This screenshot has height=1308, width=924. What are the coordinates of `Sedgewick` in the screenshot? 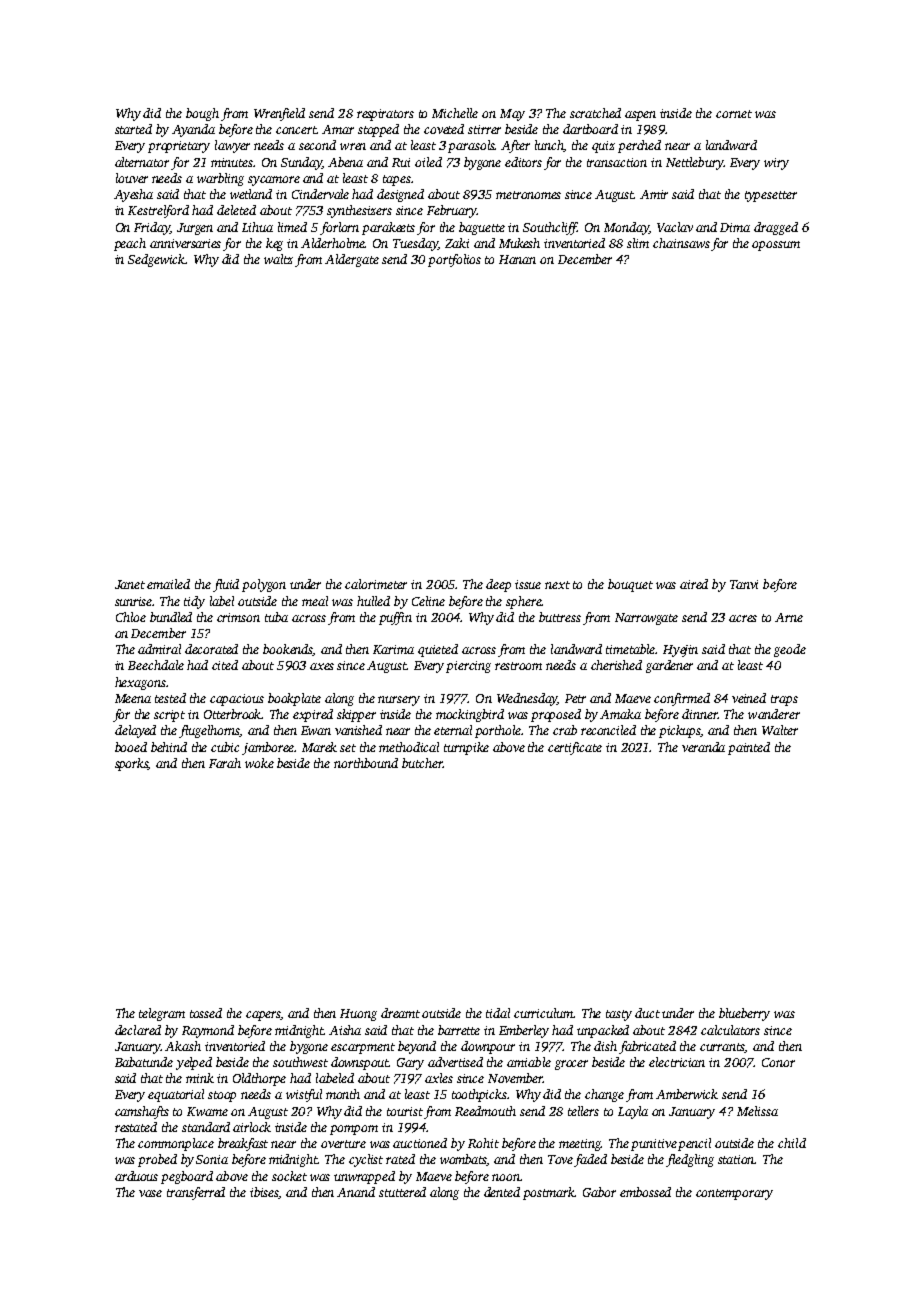 It's located at (157, 260).
